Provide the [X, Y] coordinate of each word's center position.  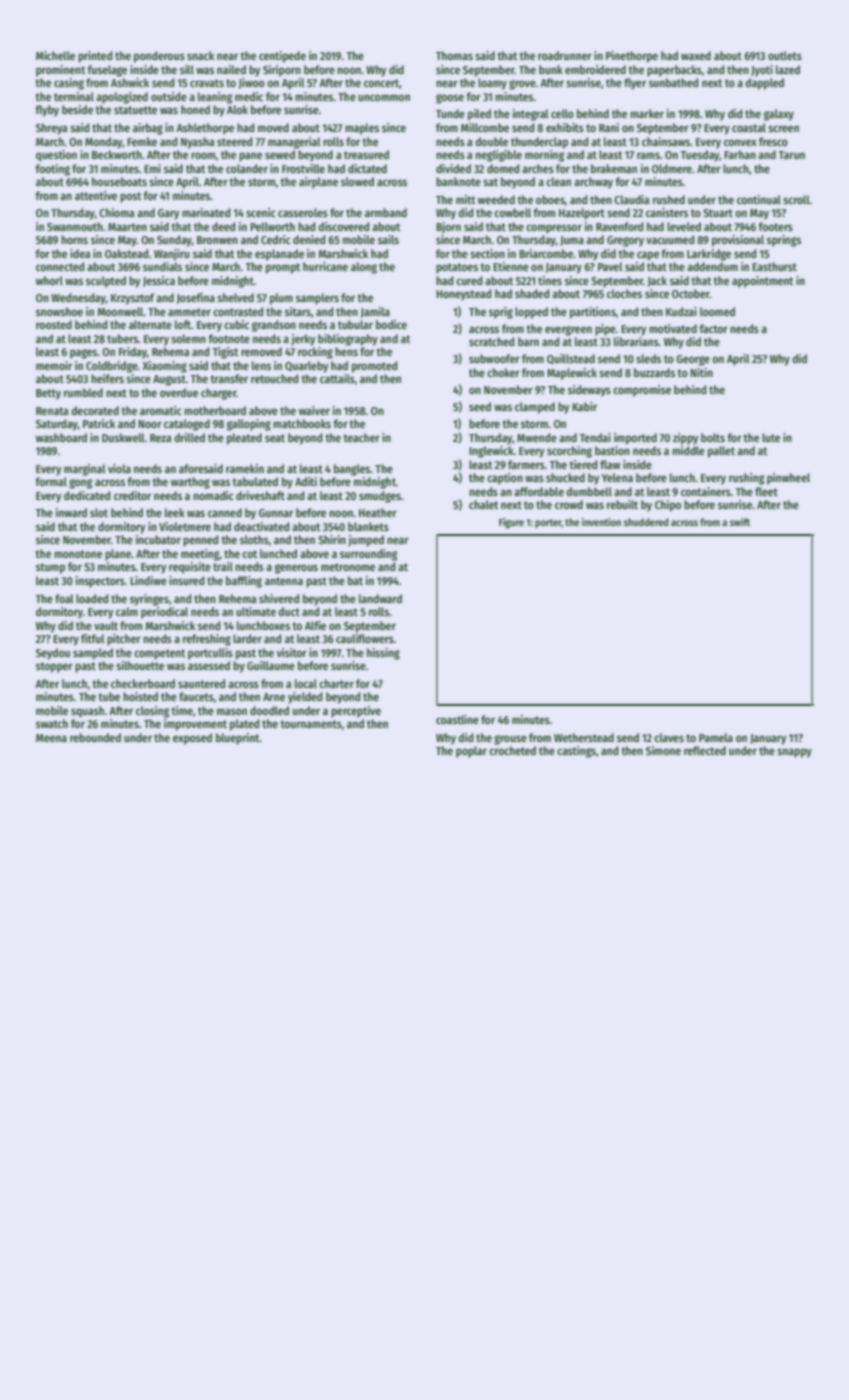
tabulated [255, 481]
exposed [192, 739]
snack [200, 55]
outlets [785, 55]
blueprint [238, 739]
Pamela [716, 737]
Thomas [454, 55]
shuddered [646, 522]
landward [380, 598]
